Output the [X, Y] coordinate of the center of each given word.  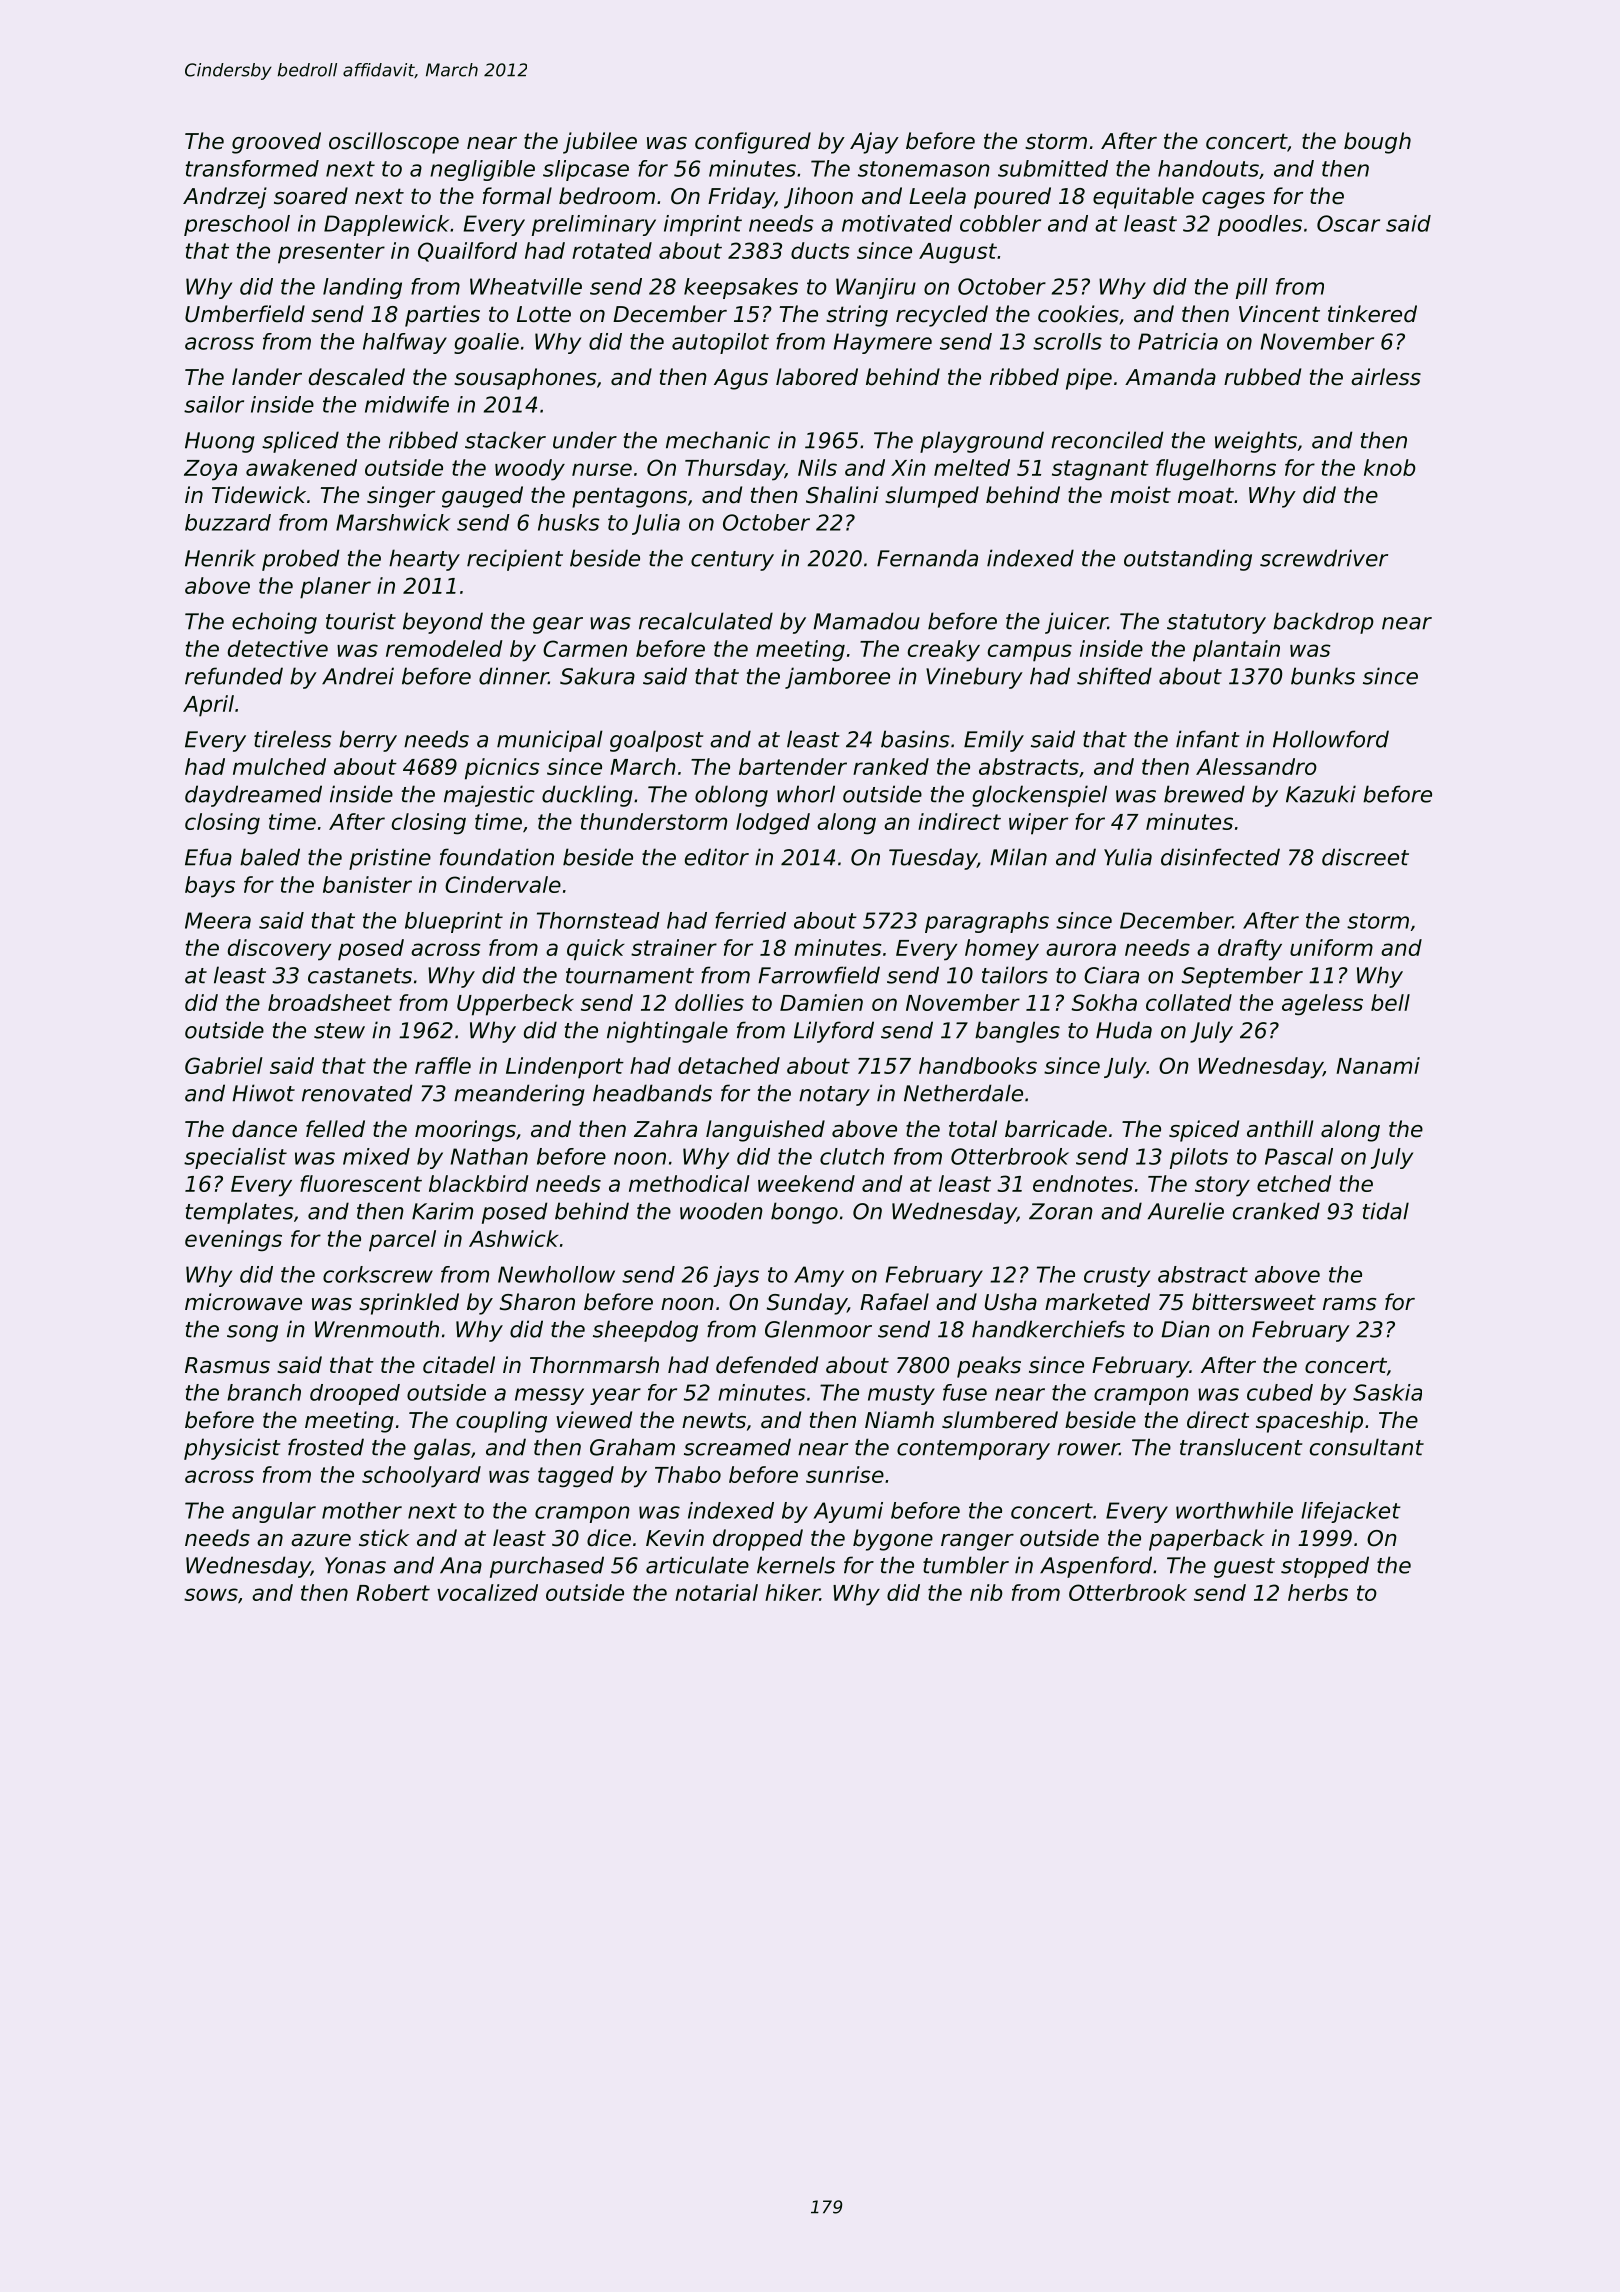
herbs [1318, 1592]
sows [211, 1594]
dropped [758, 1540]
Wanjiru [876, 288]
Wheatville [526, 286]
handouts [1208, 168]
